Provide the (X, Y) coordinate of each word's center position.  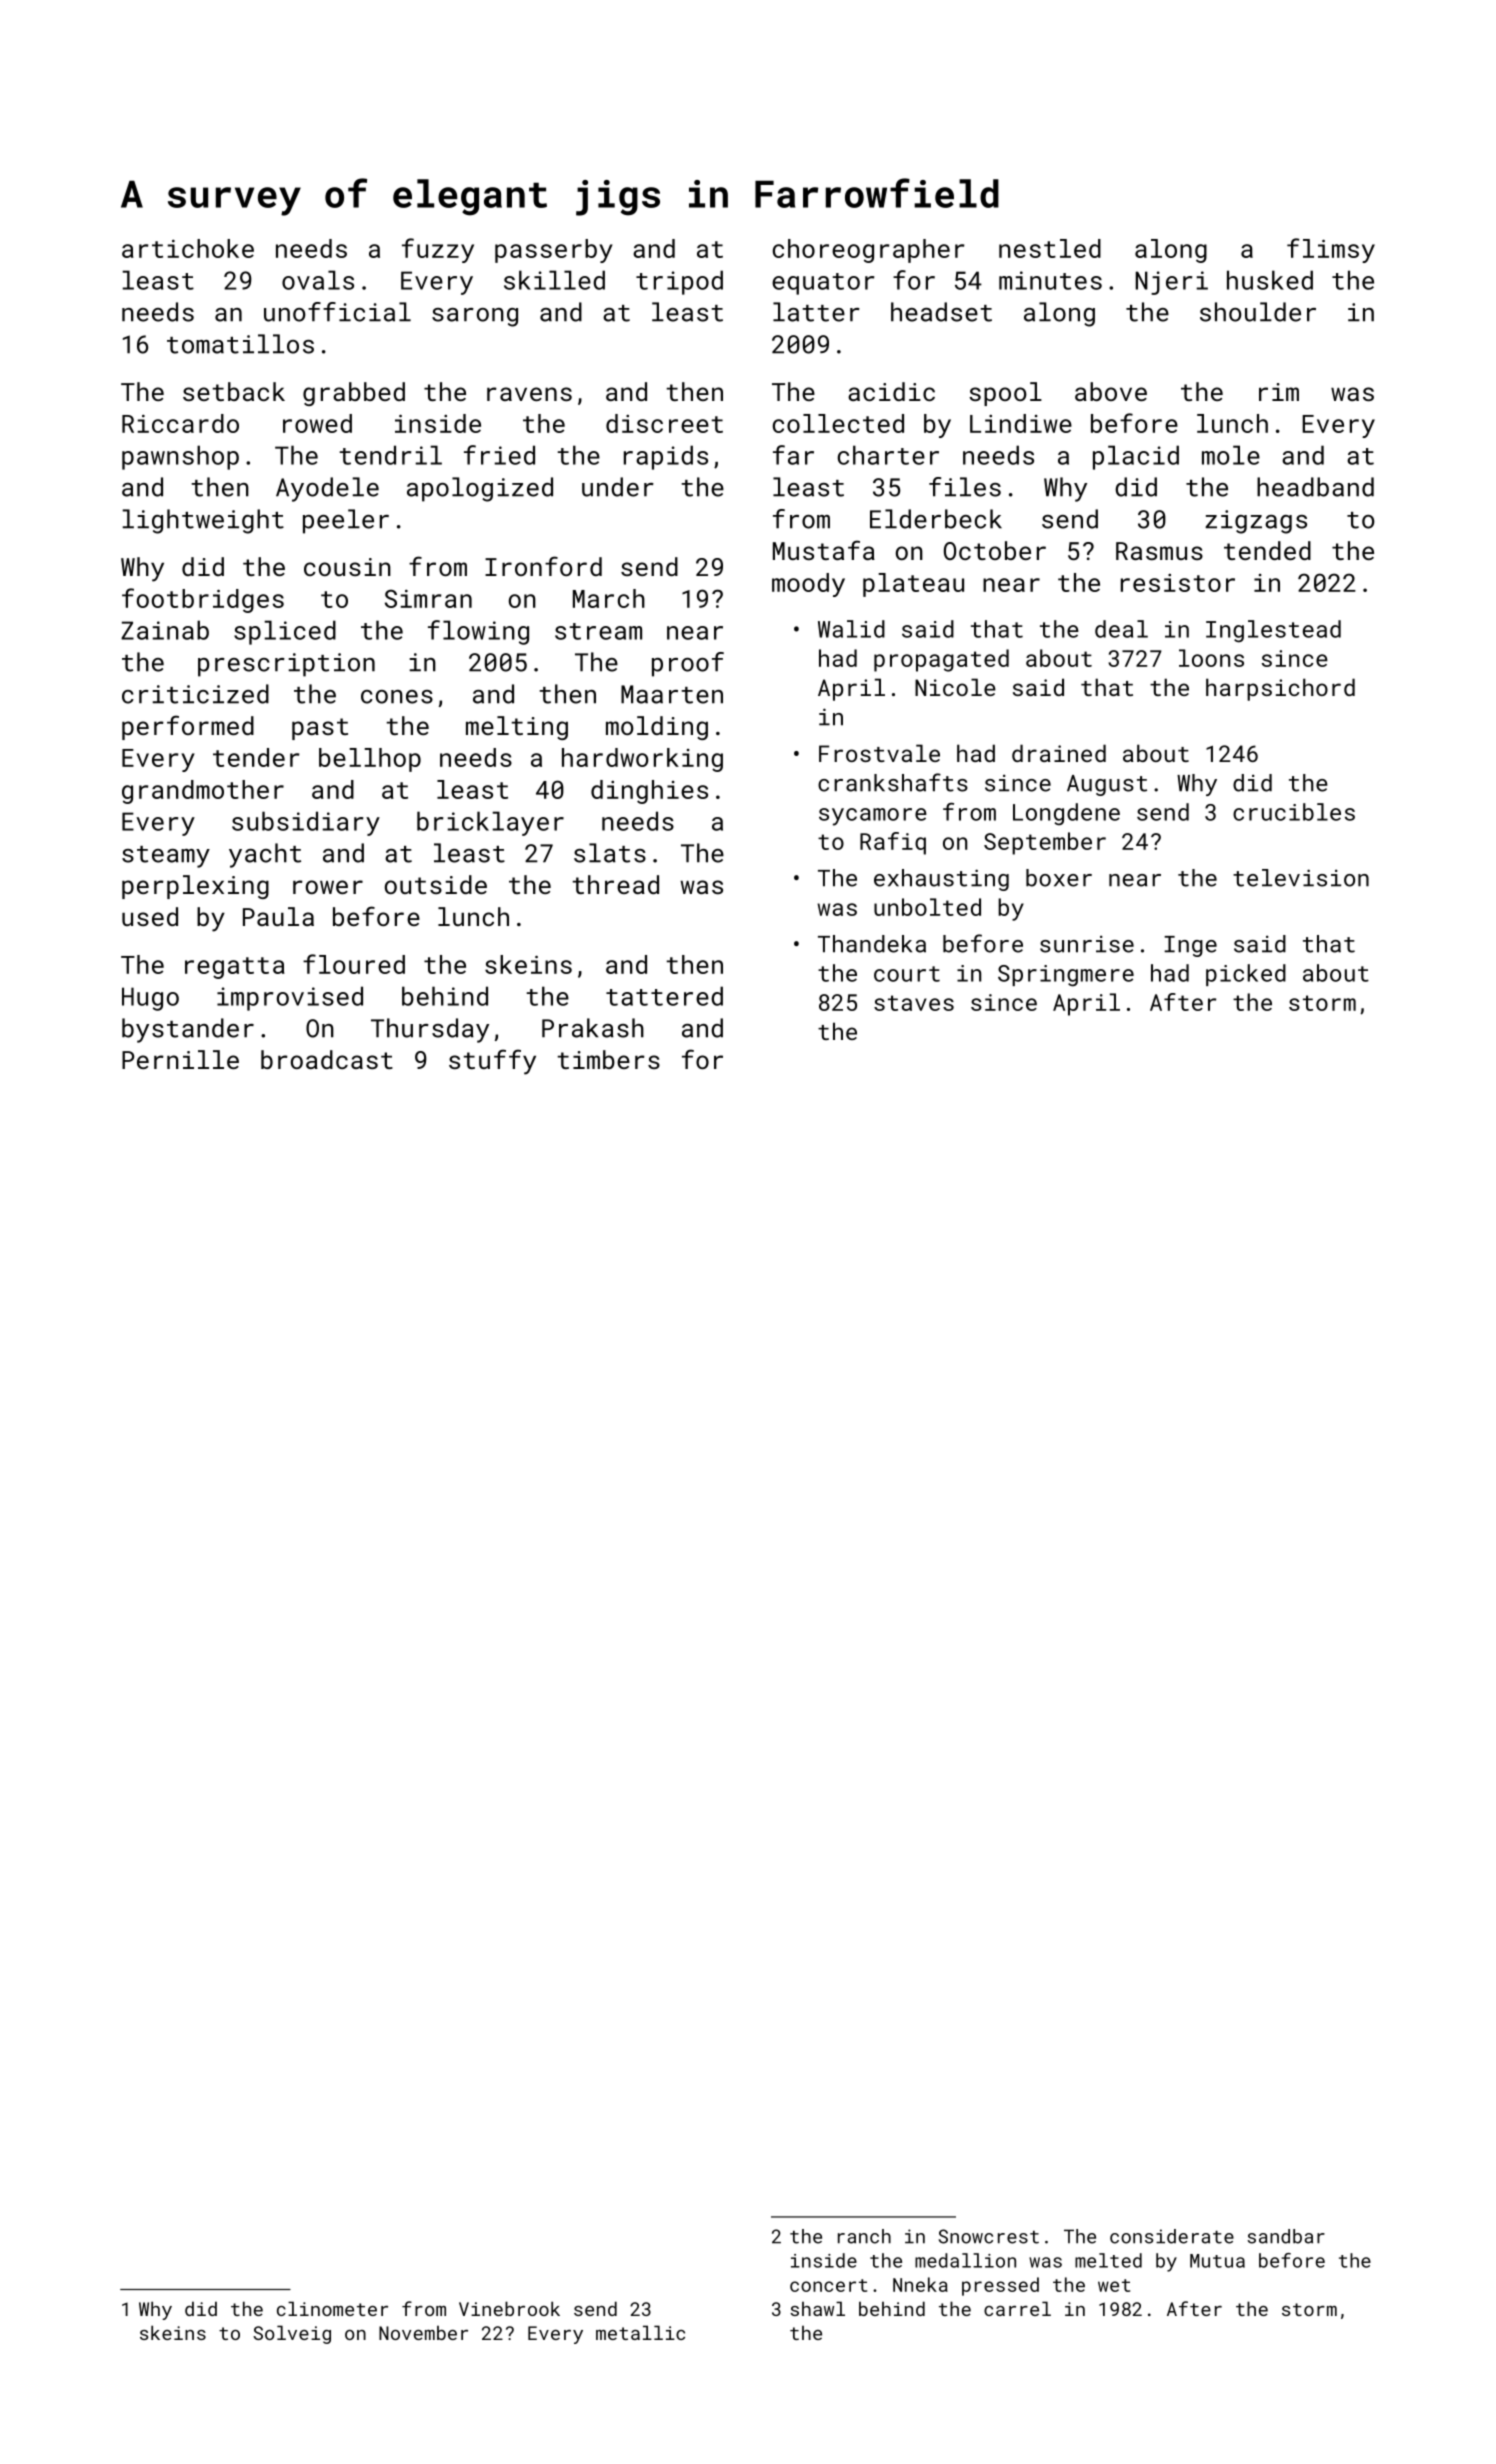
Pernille (180, 1059)
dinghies (649, 792)
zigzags (1256, 522)
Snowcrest (989, 2236)
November (423, 2333)
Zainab (165, 630)
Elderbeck (936, 519)
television (1301, 878)
